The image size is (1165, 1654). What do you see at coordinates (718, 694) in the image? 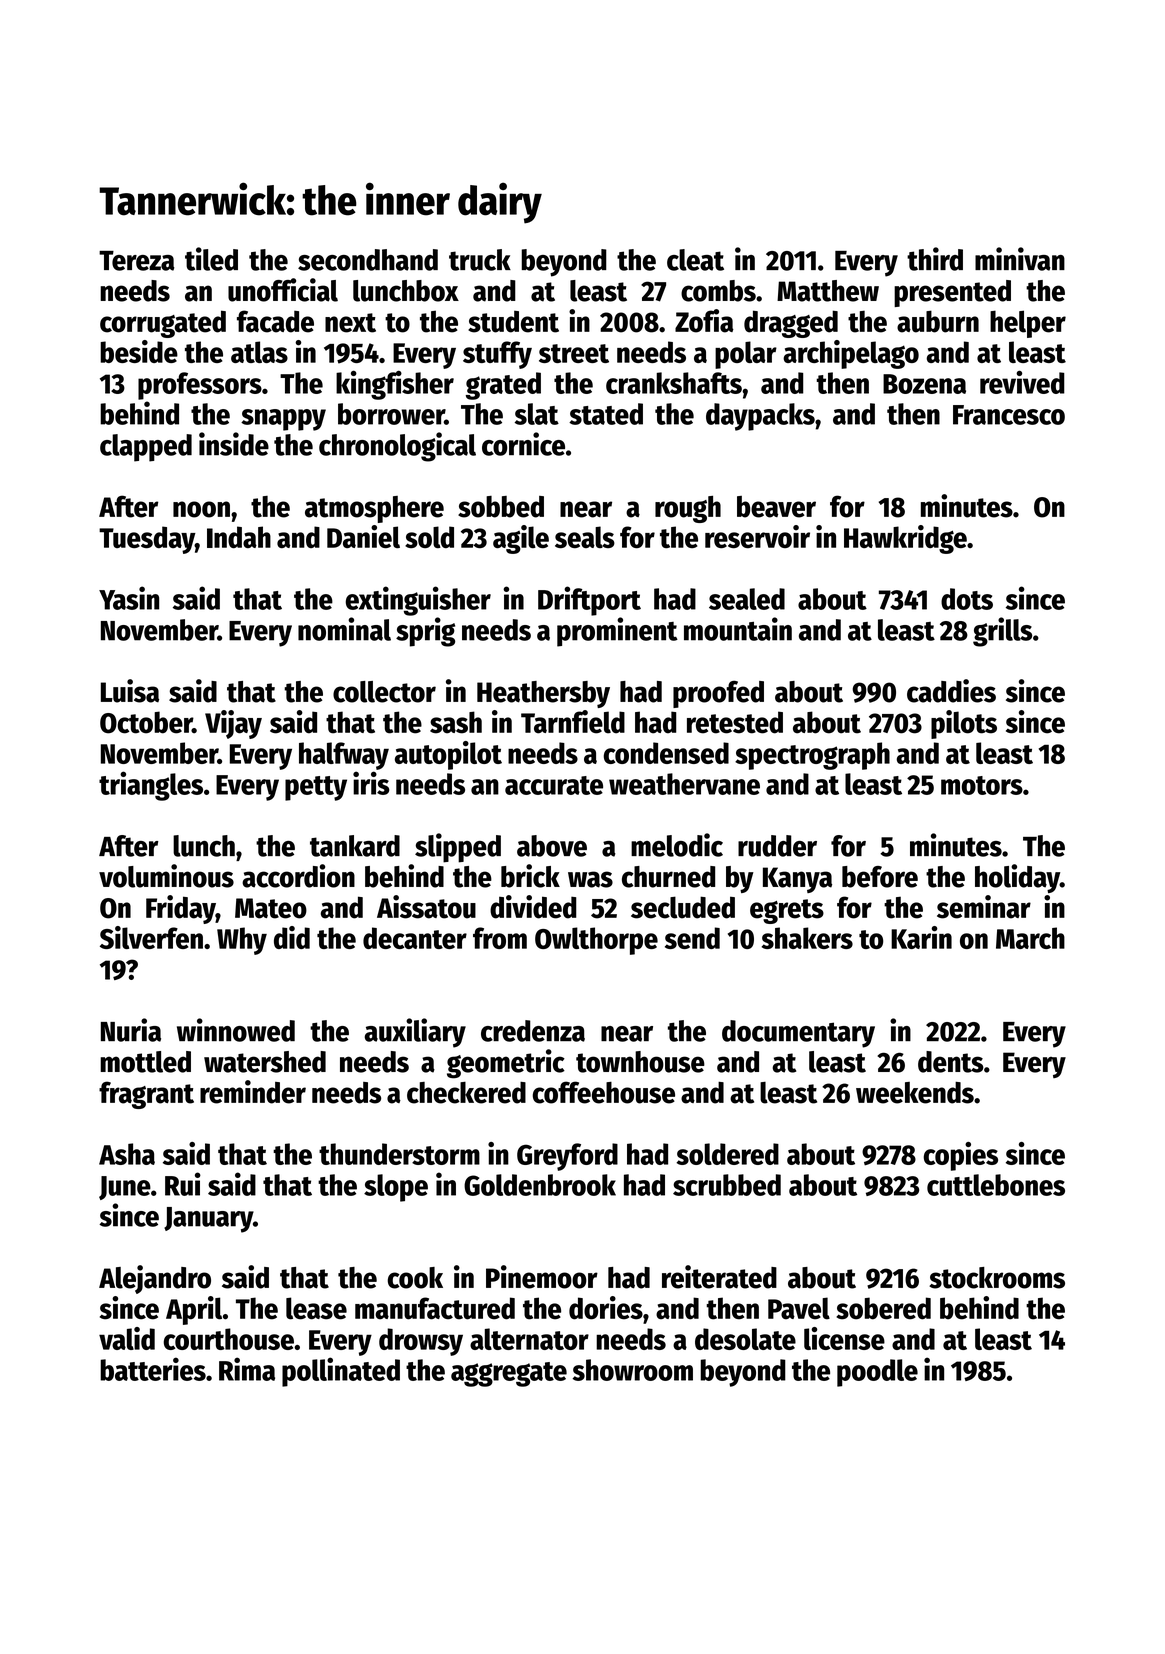
I see `proofed` at bounding box center [718, 694].
